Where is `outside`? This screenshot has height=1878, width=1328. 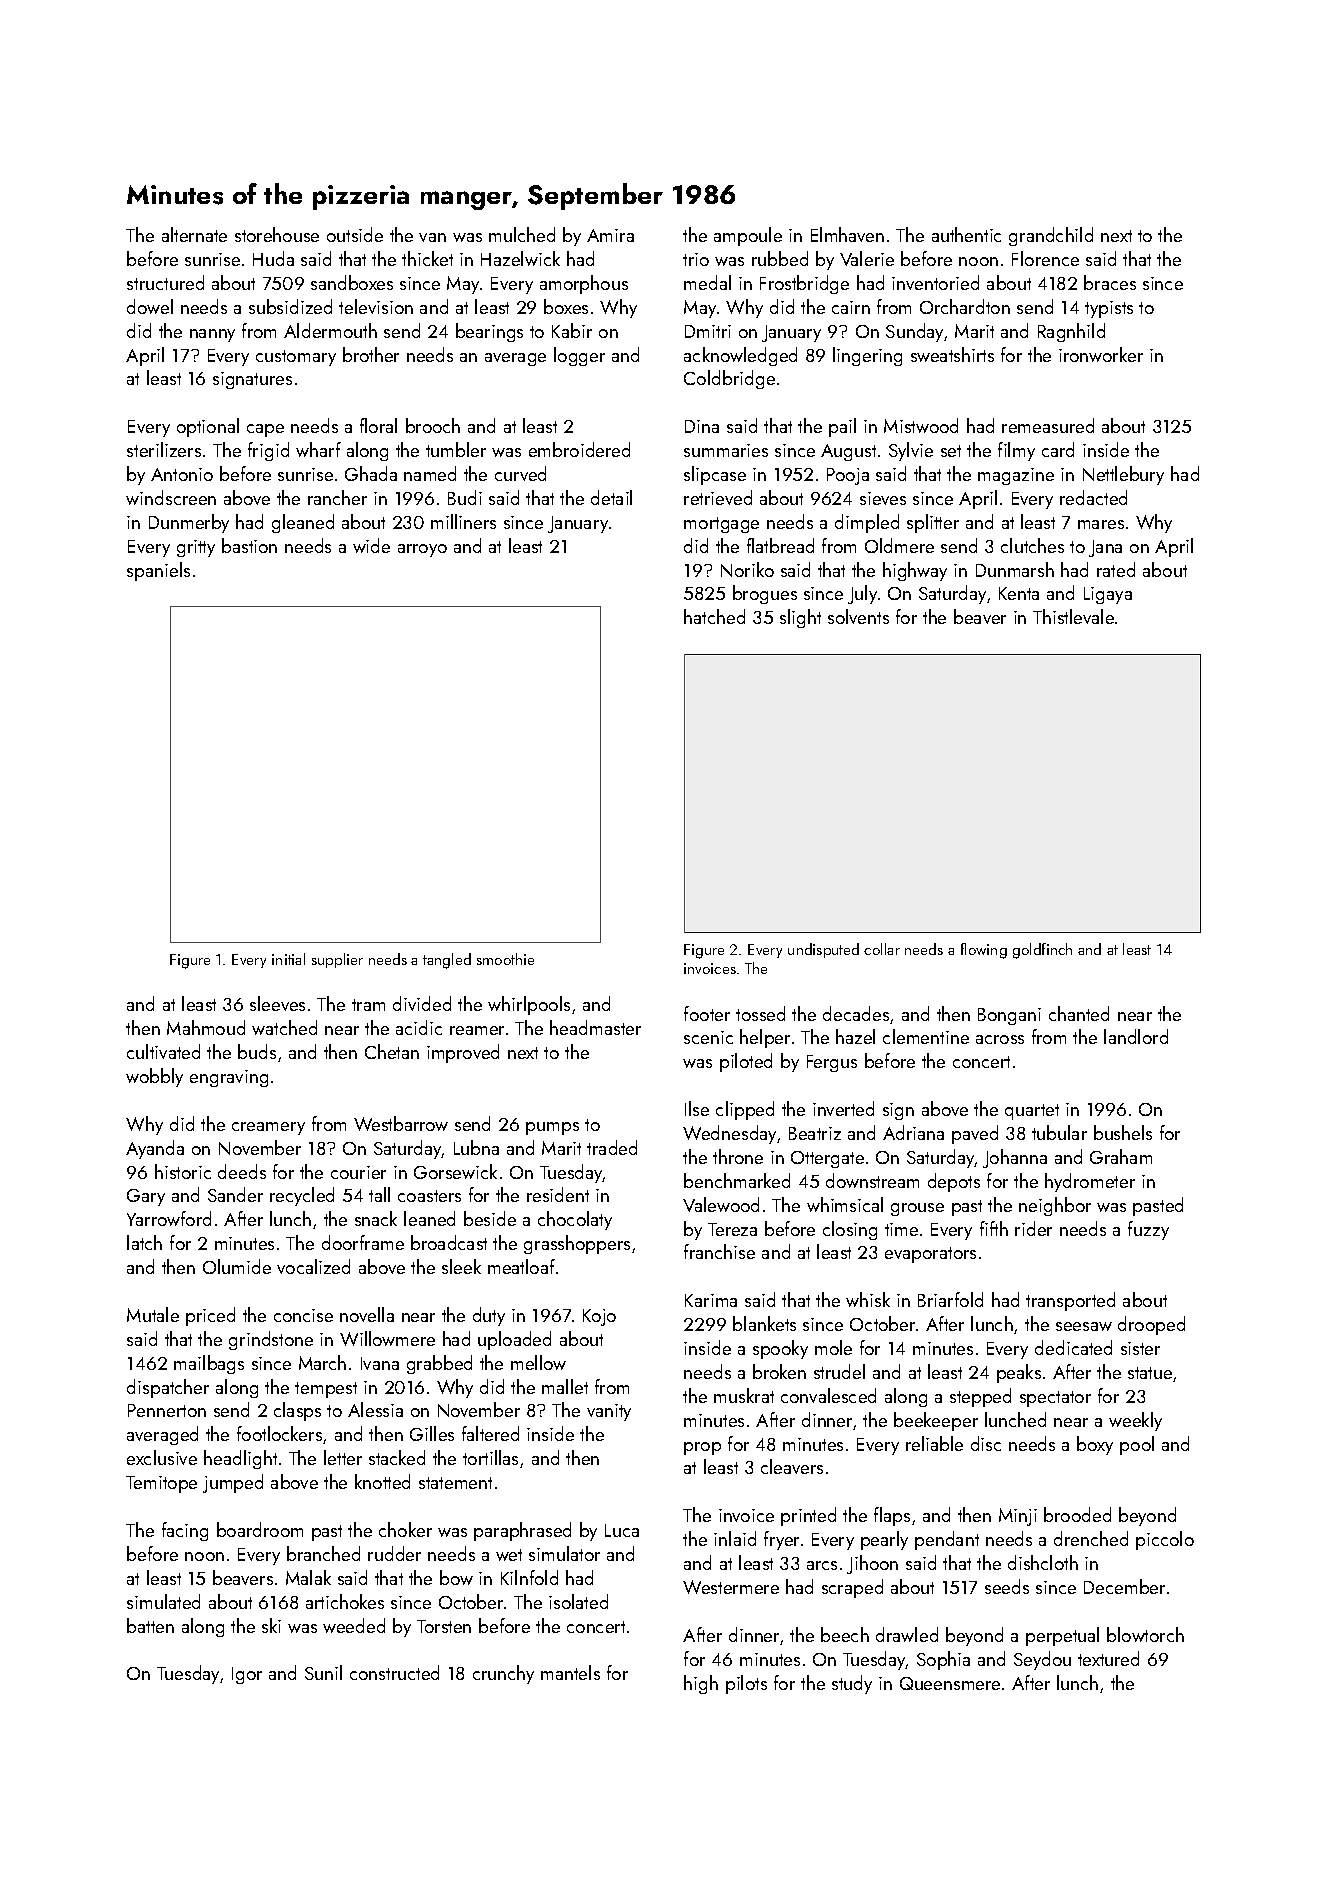
outside is located at coordinates (355, 234).
